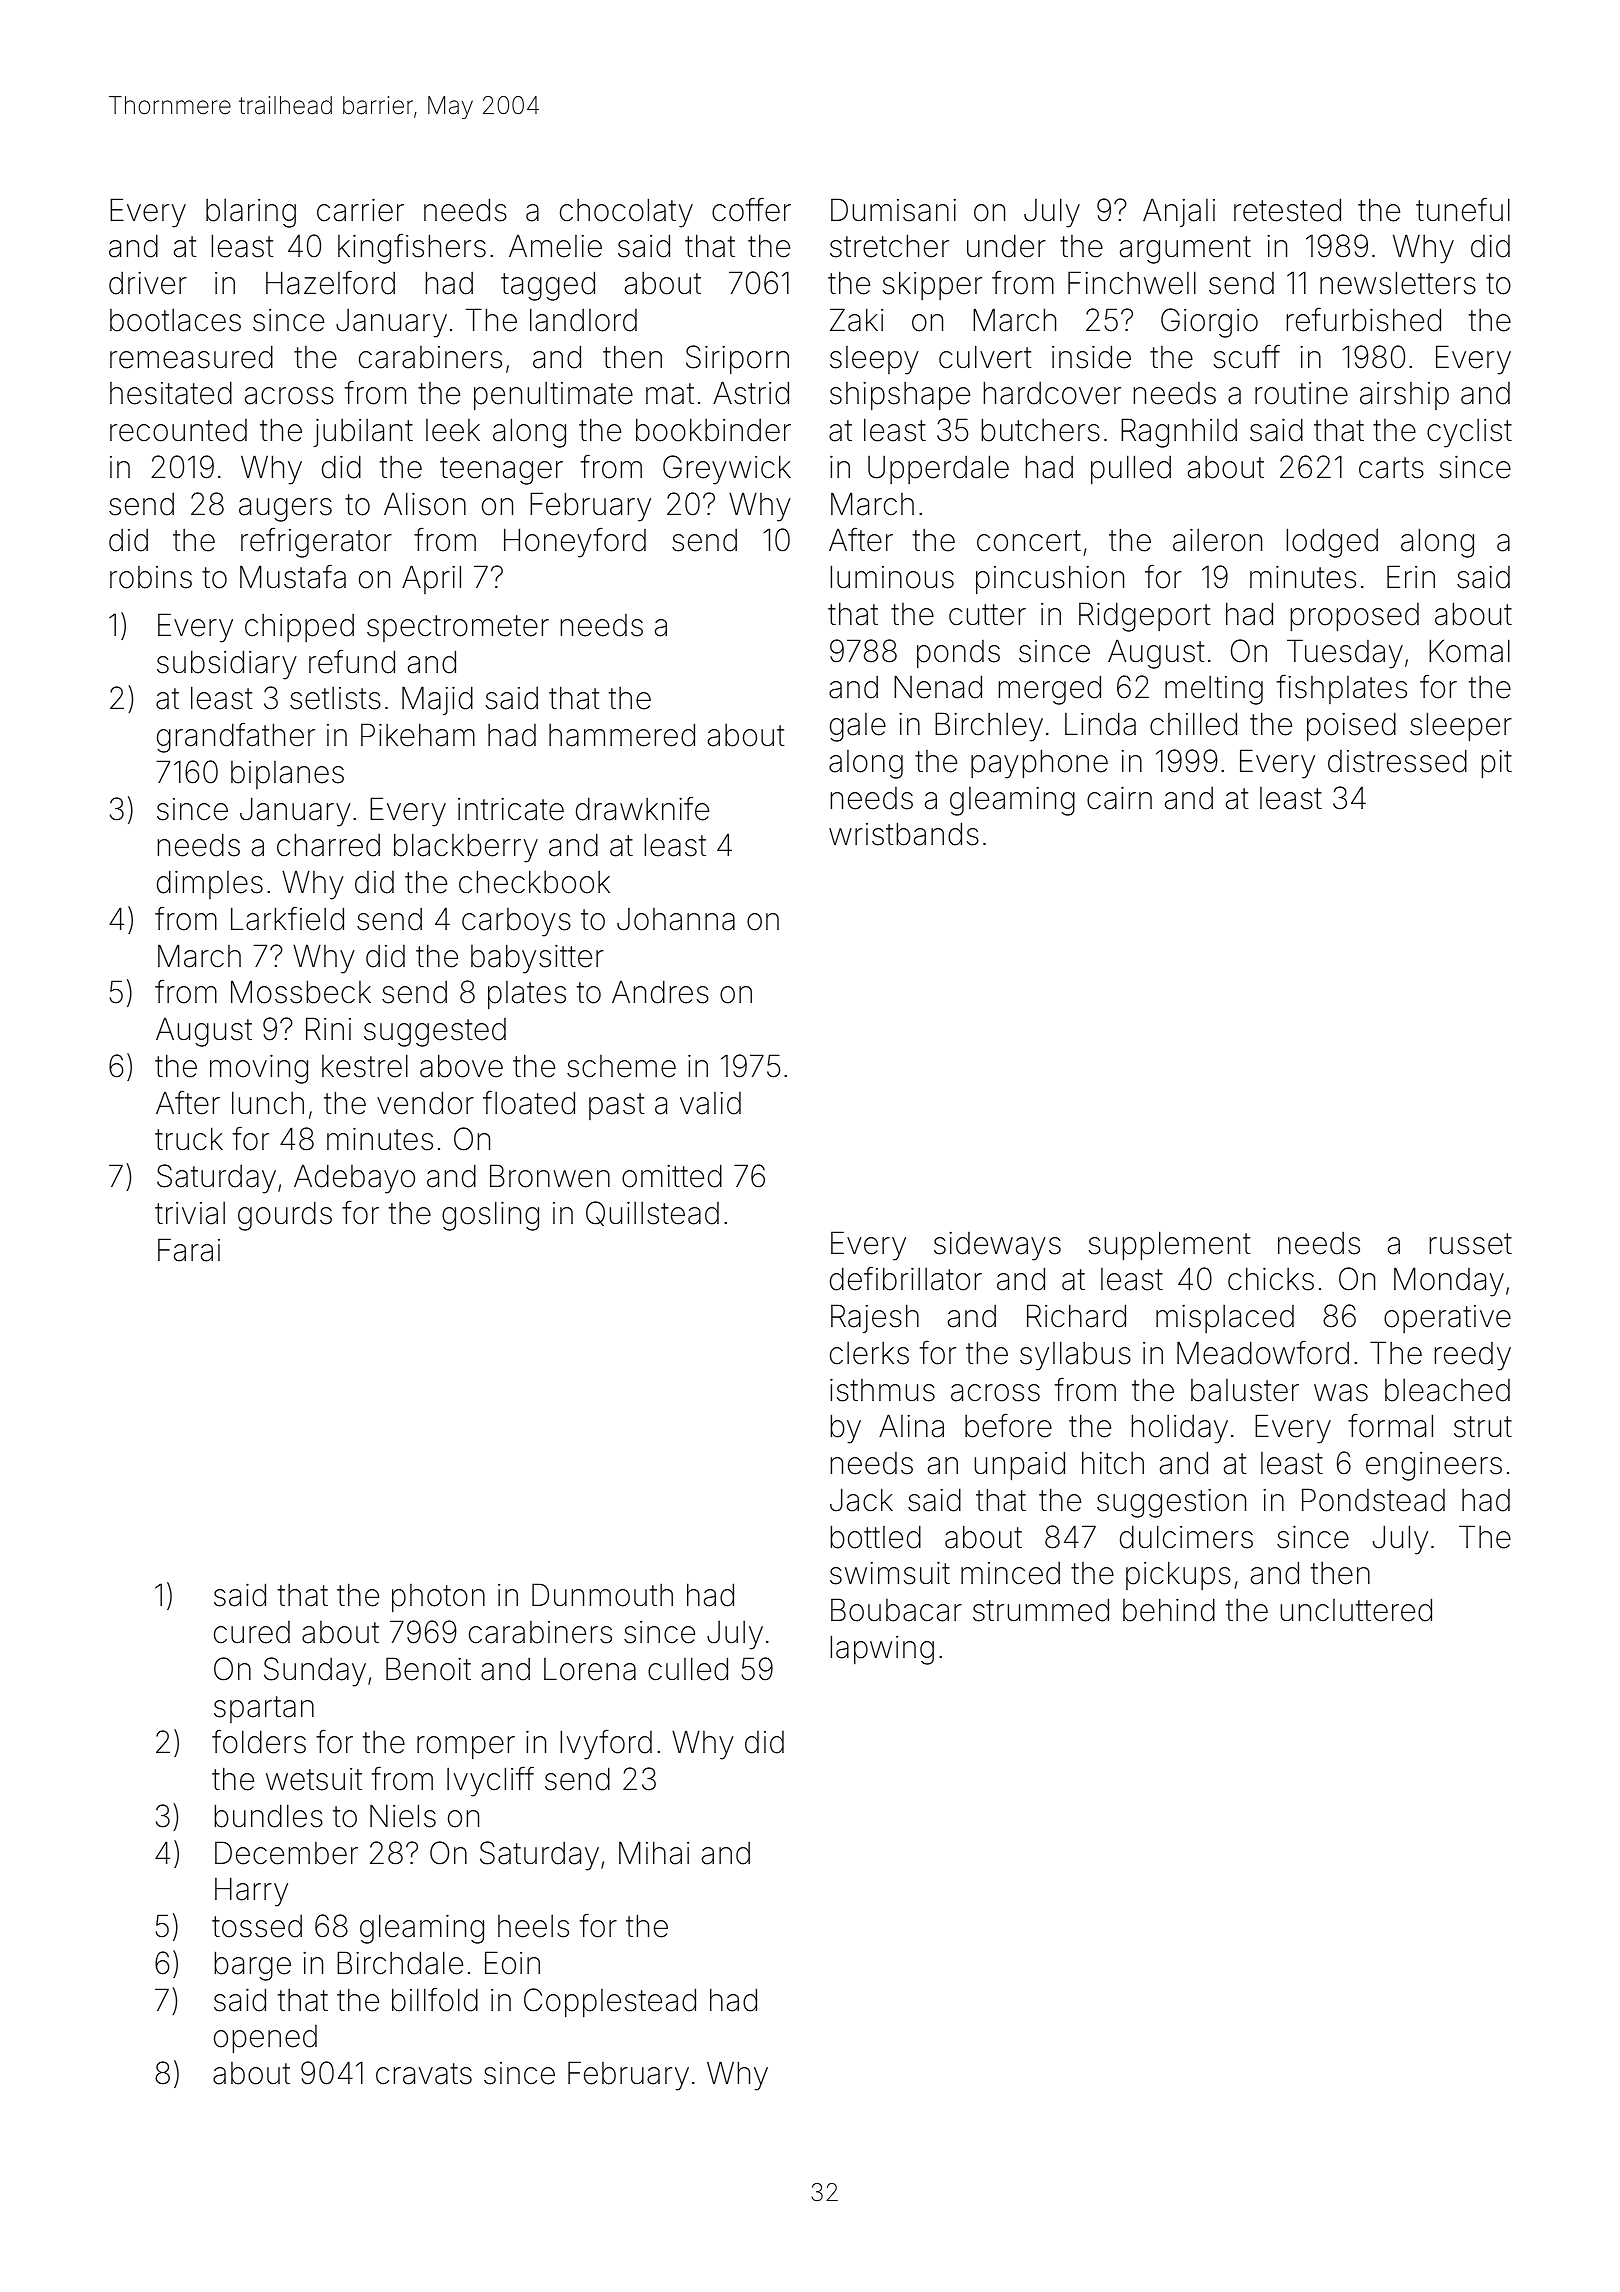 The image size is (1620, 2292). What do you see at coordinates (285, 1216) in the image?
I see `gourds` at bounding box center [285, 1216].
